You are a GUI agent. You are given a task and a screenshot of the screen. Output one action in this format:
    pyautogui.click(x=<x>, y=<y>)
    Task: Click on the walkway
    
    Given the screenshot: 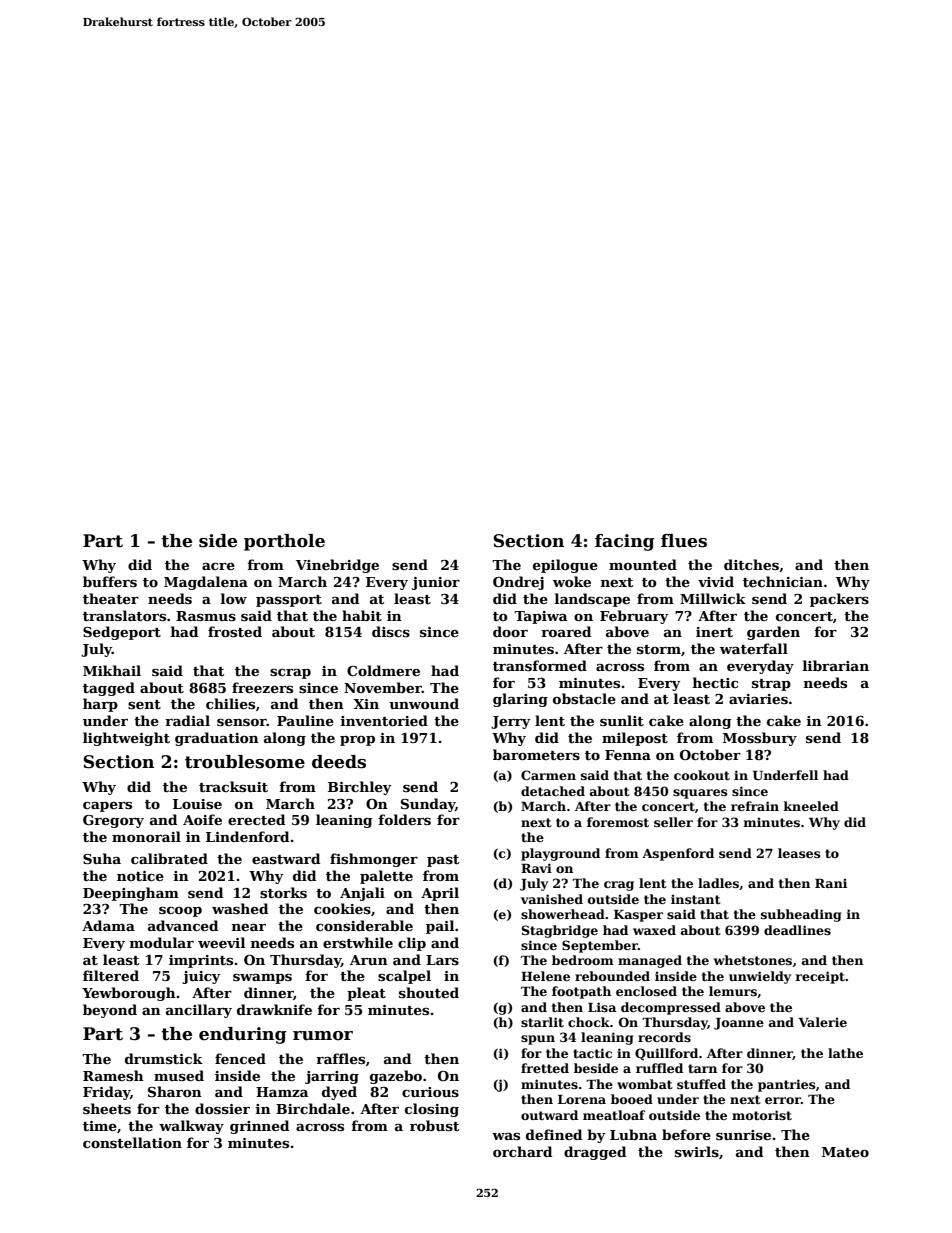 What is the action you would take?
    pyautogui.click(x=191, y=1127)
